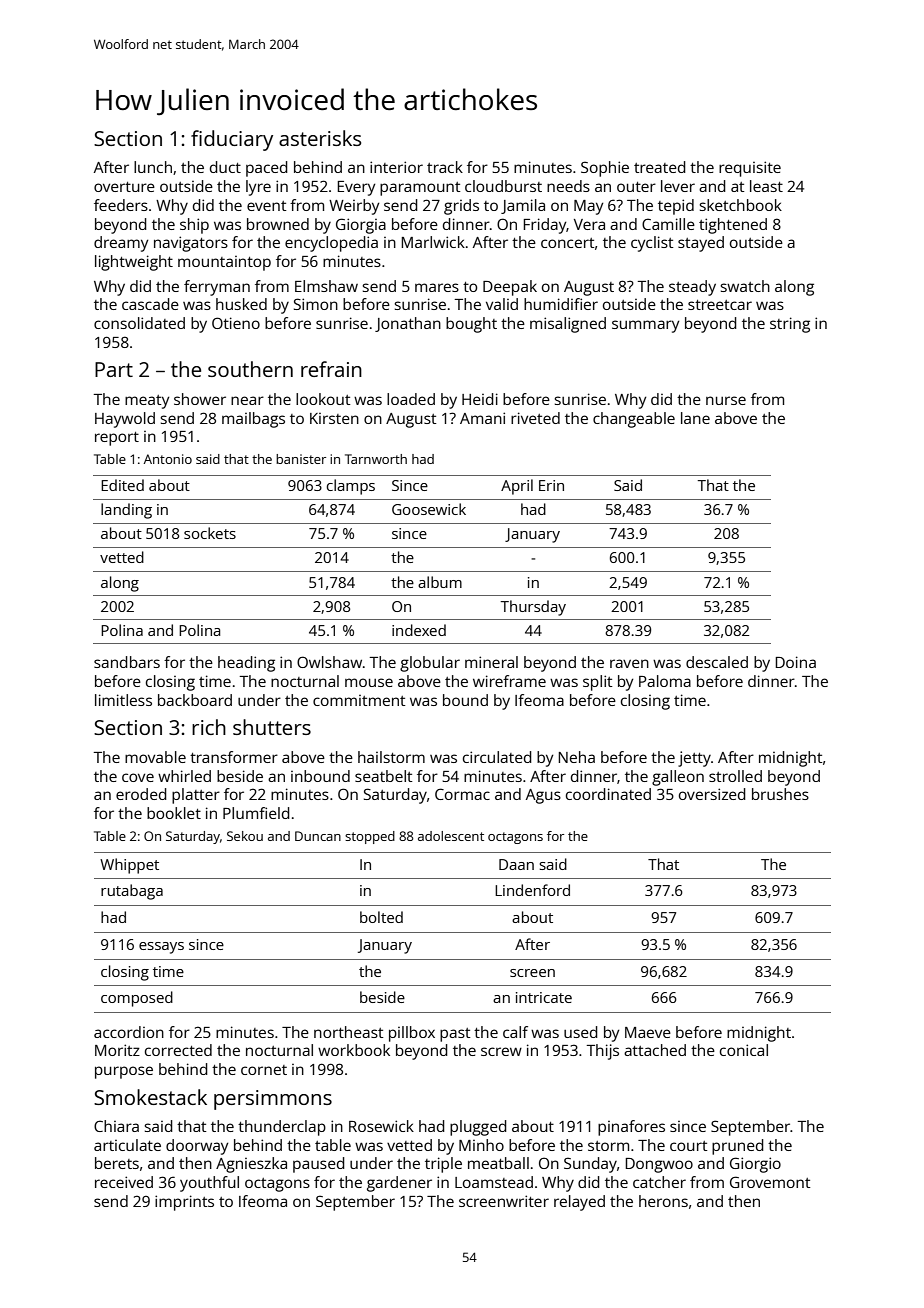 This screenshot has width=924, height=1308. What do you see at coordinates (137, 999) in the screenshot?
I see `composed` at bounding box center [137, 999].
